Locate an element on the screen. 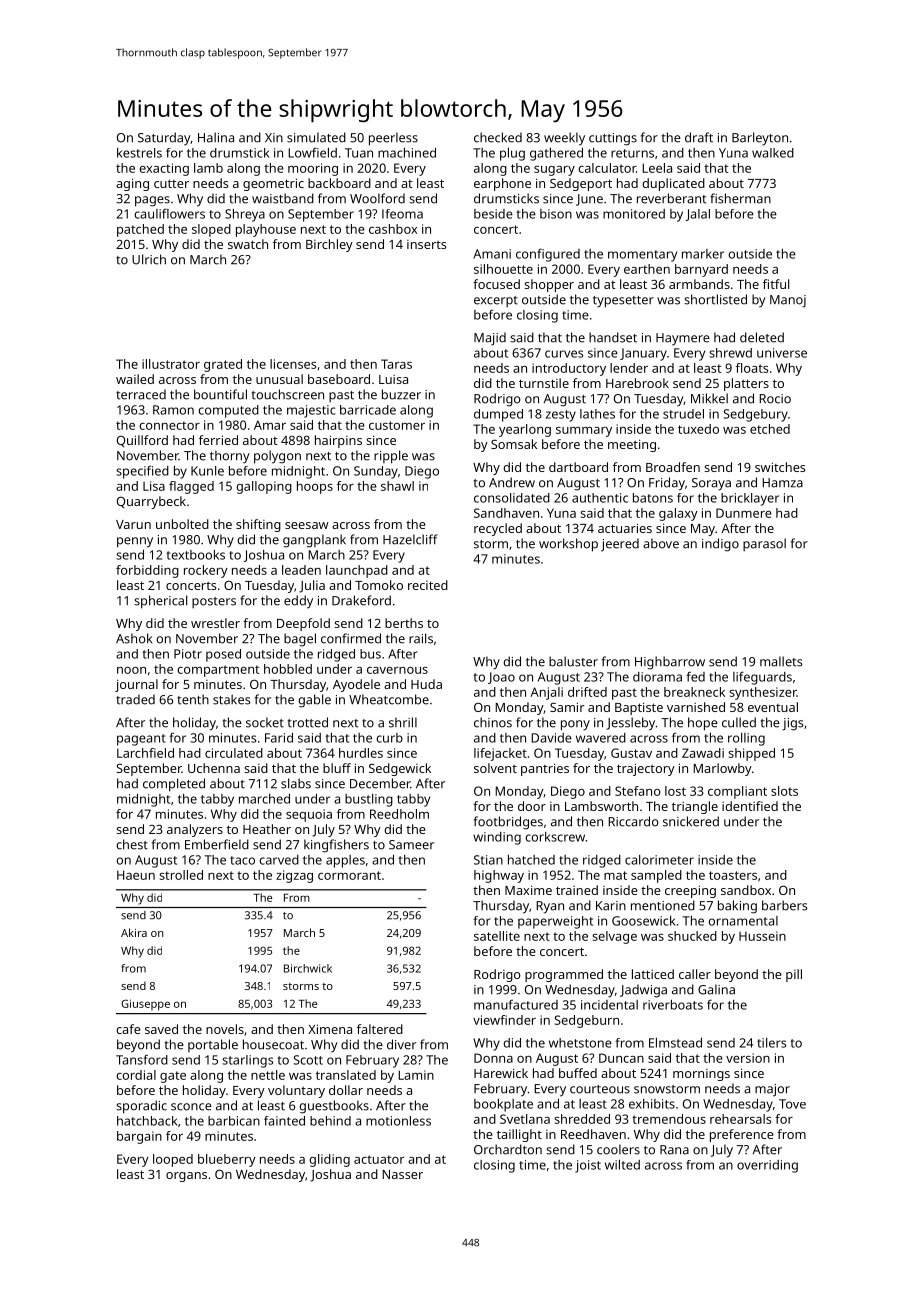 This screenshot has width=924, height=1308. calculator is located at coordinates (607, 168).
